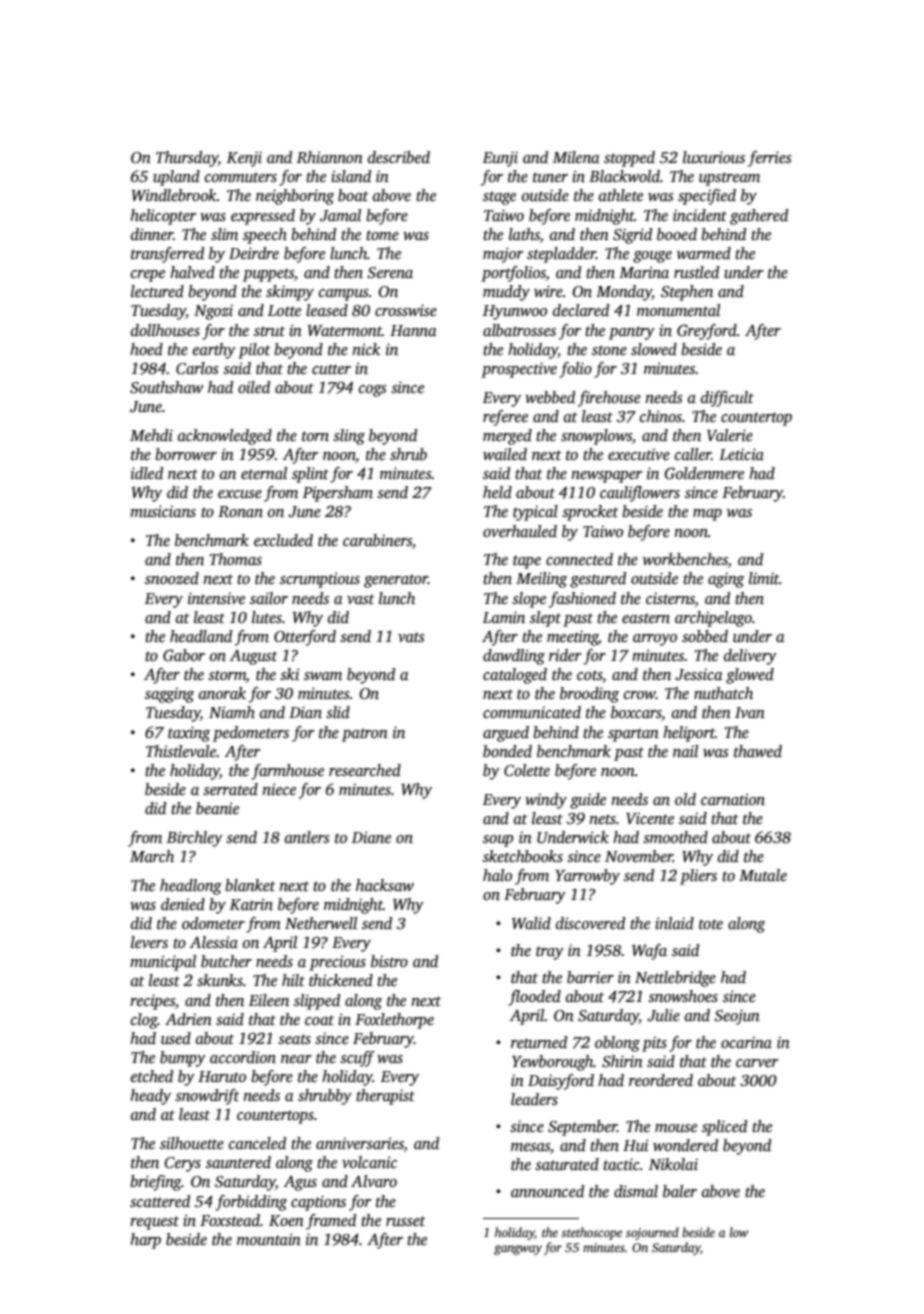  I want to click on niece, so click(279, 789).
